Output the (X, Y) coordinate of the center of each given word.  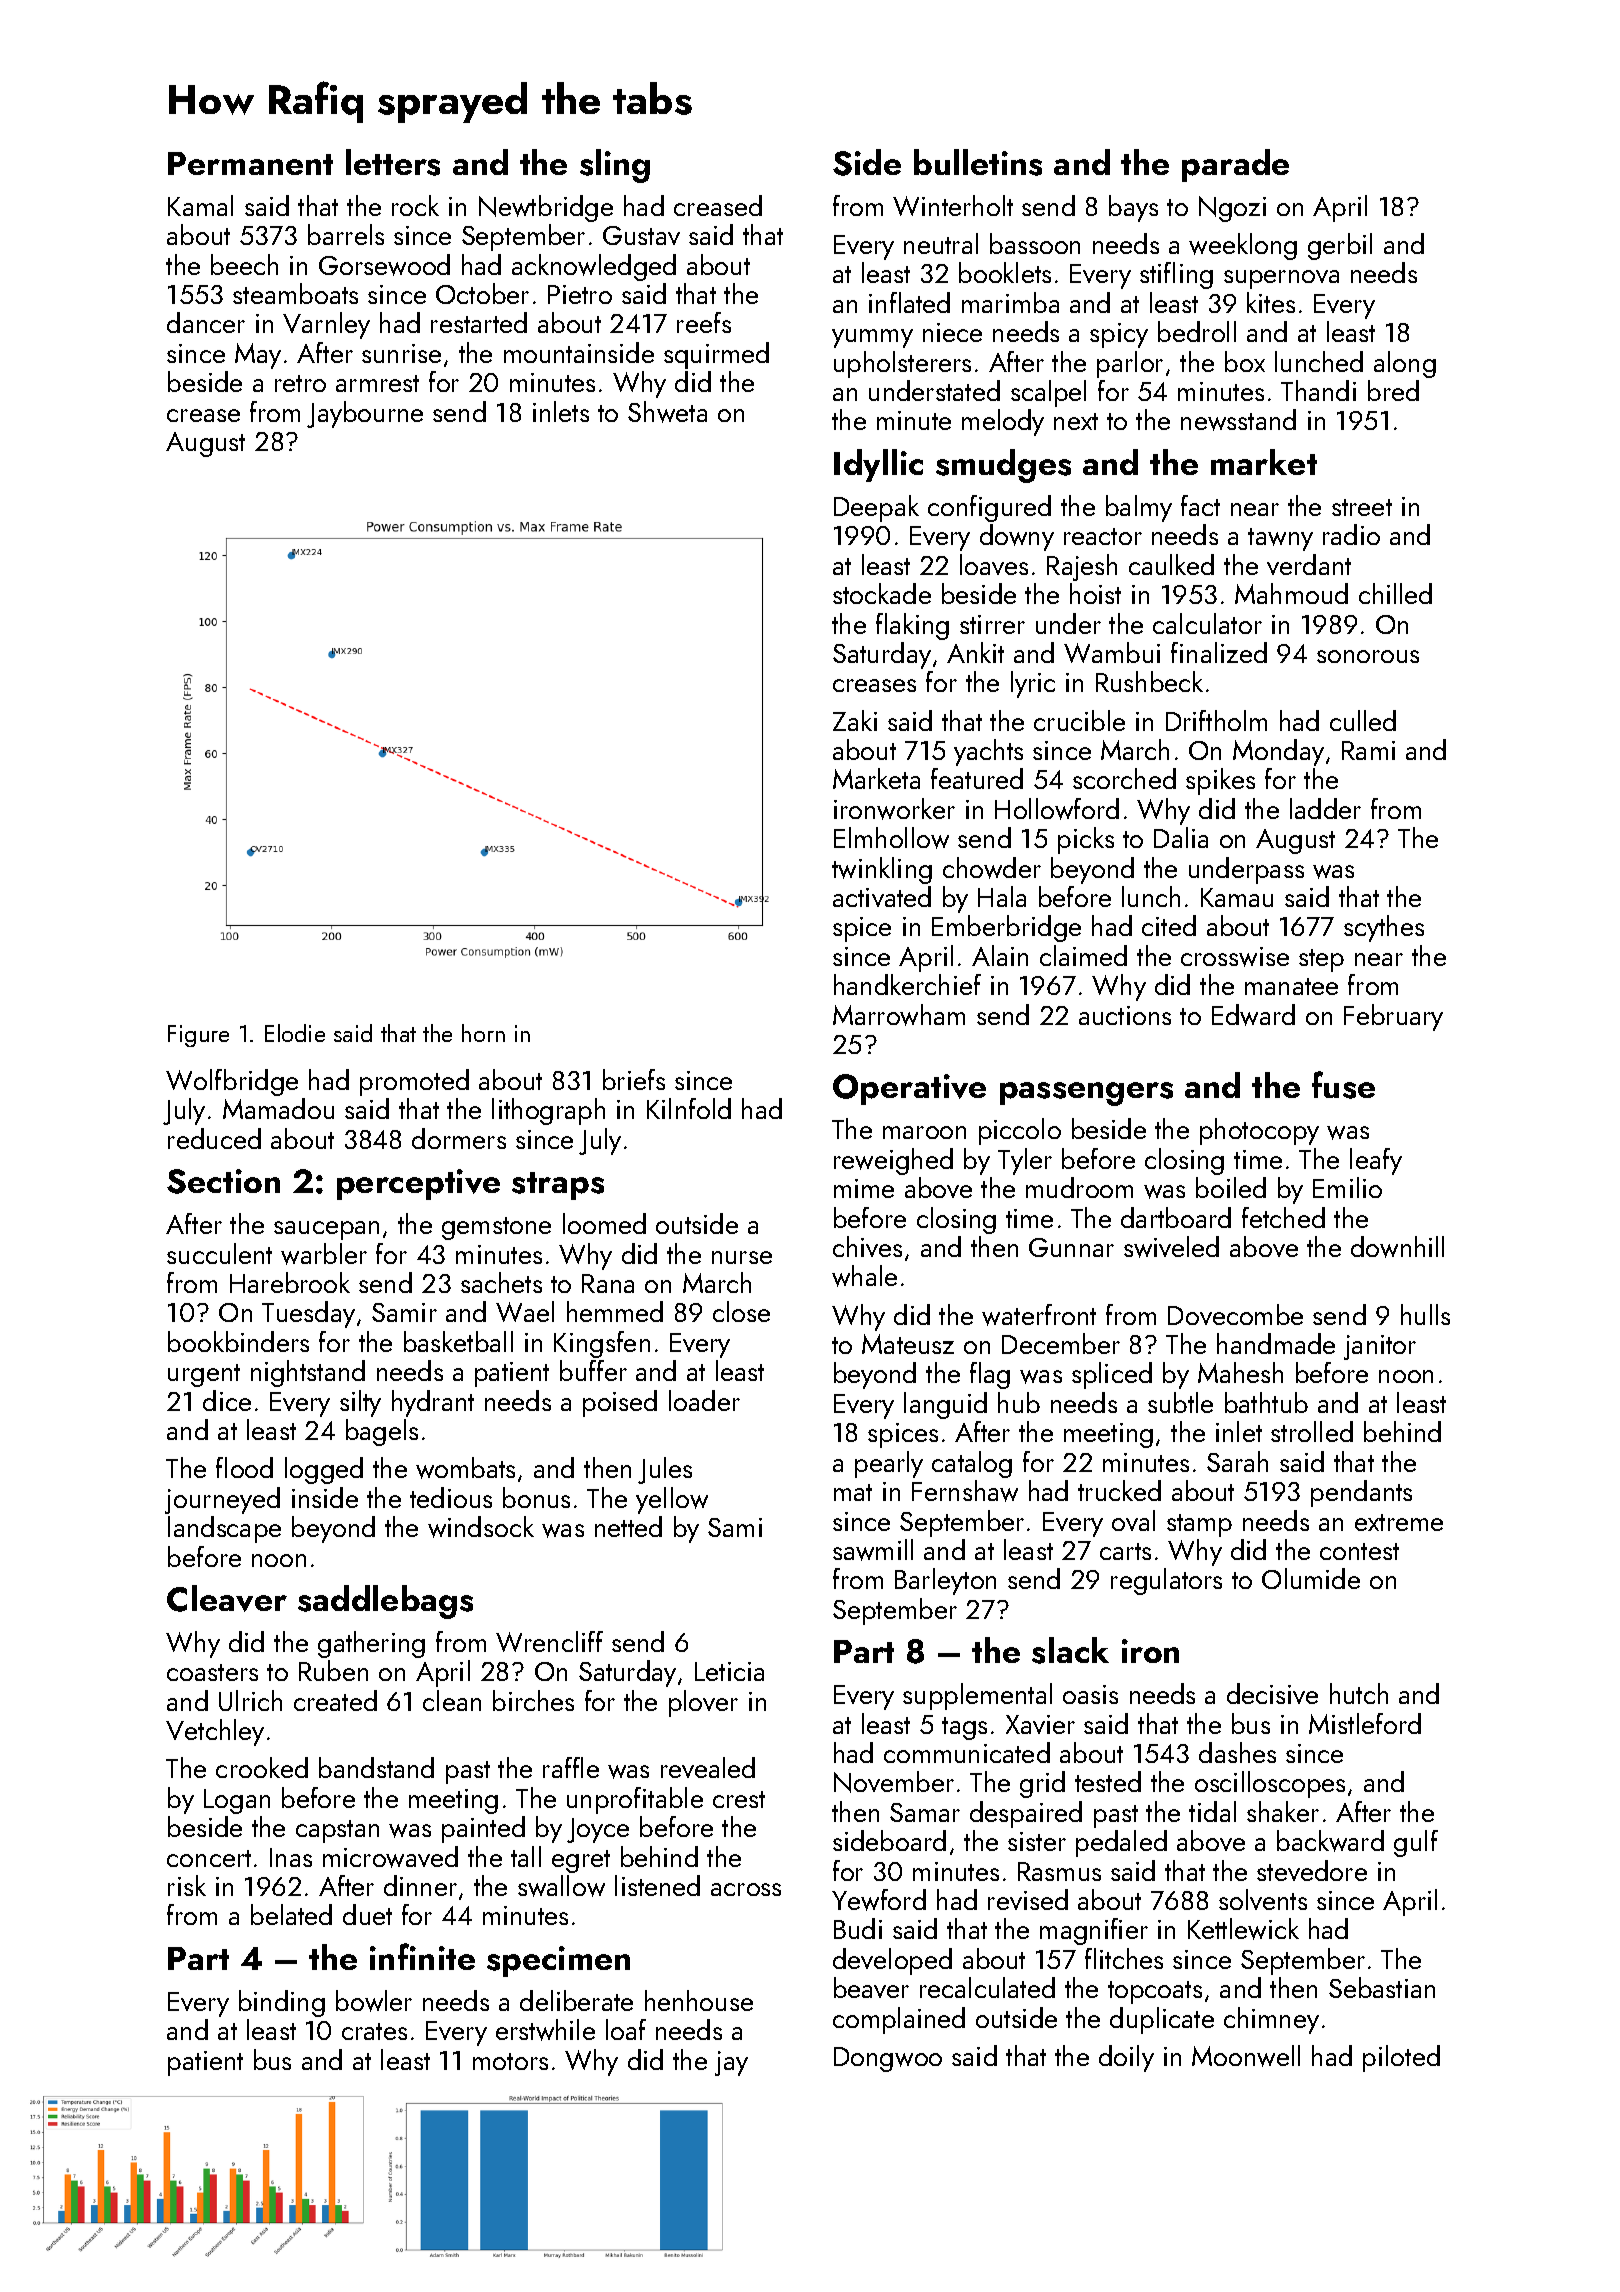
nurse (742, 1257)
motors (510, 2061)
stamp (1199, 1525)
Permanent (250, 163)
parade (1235, 165)
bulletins (978, 162)
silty (360, 1403)
